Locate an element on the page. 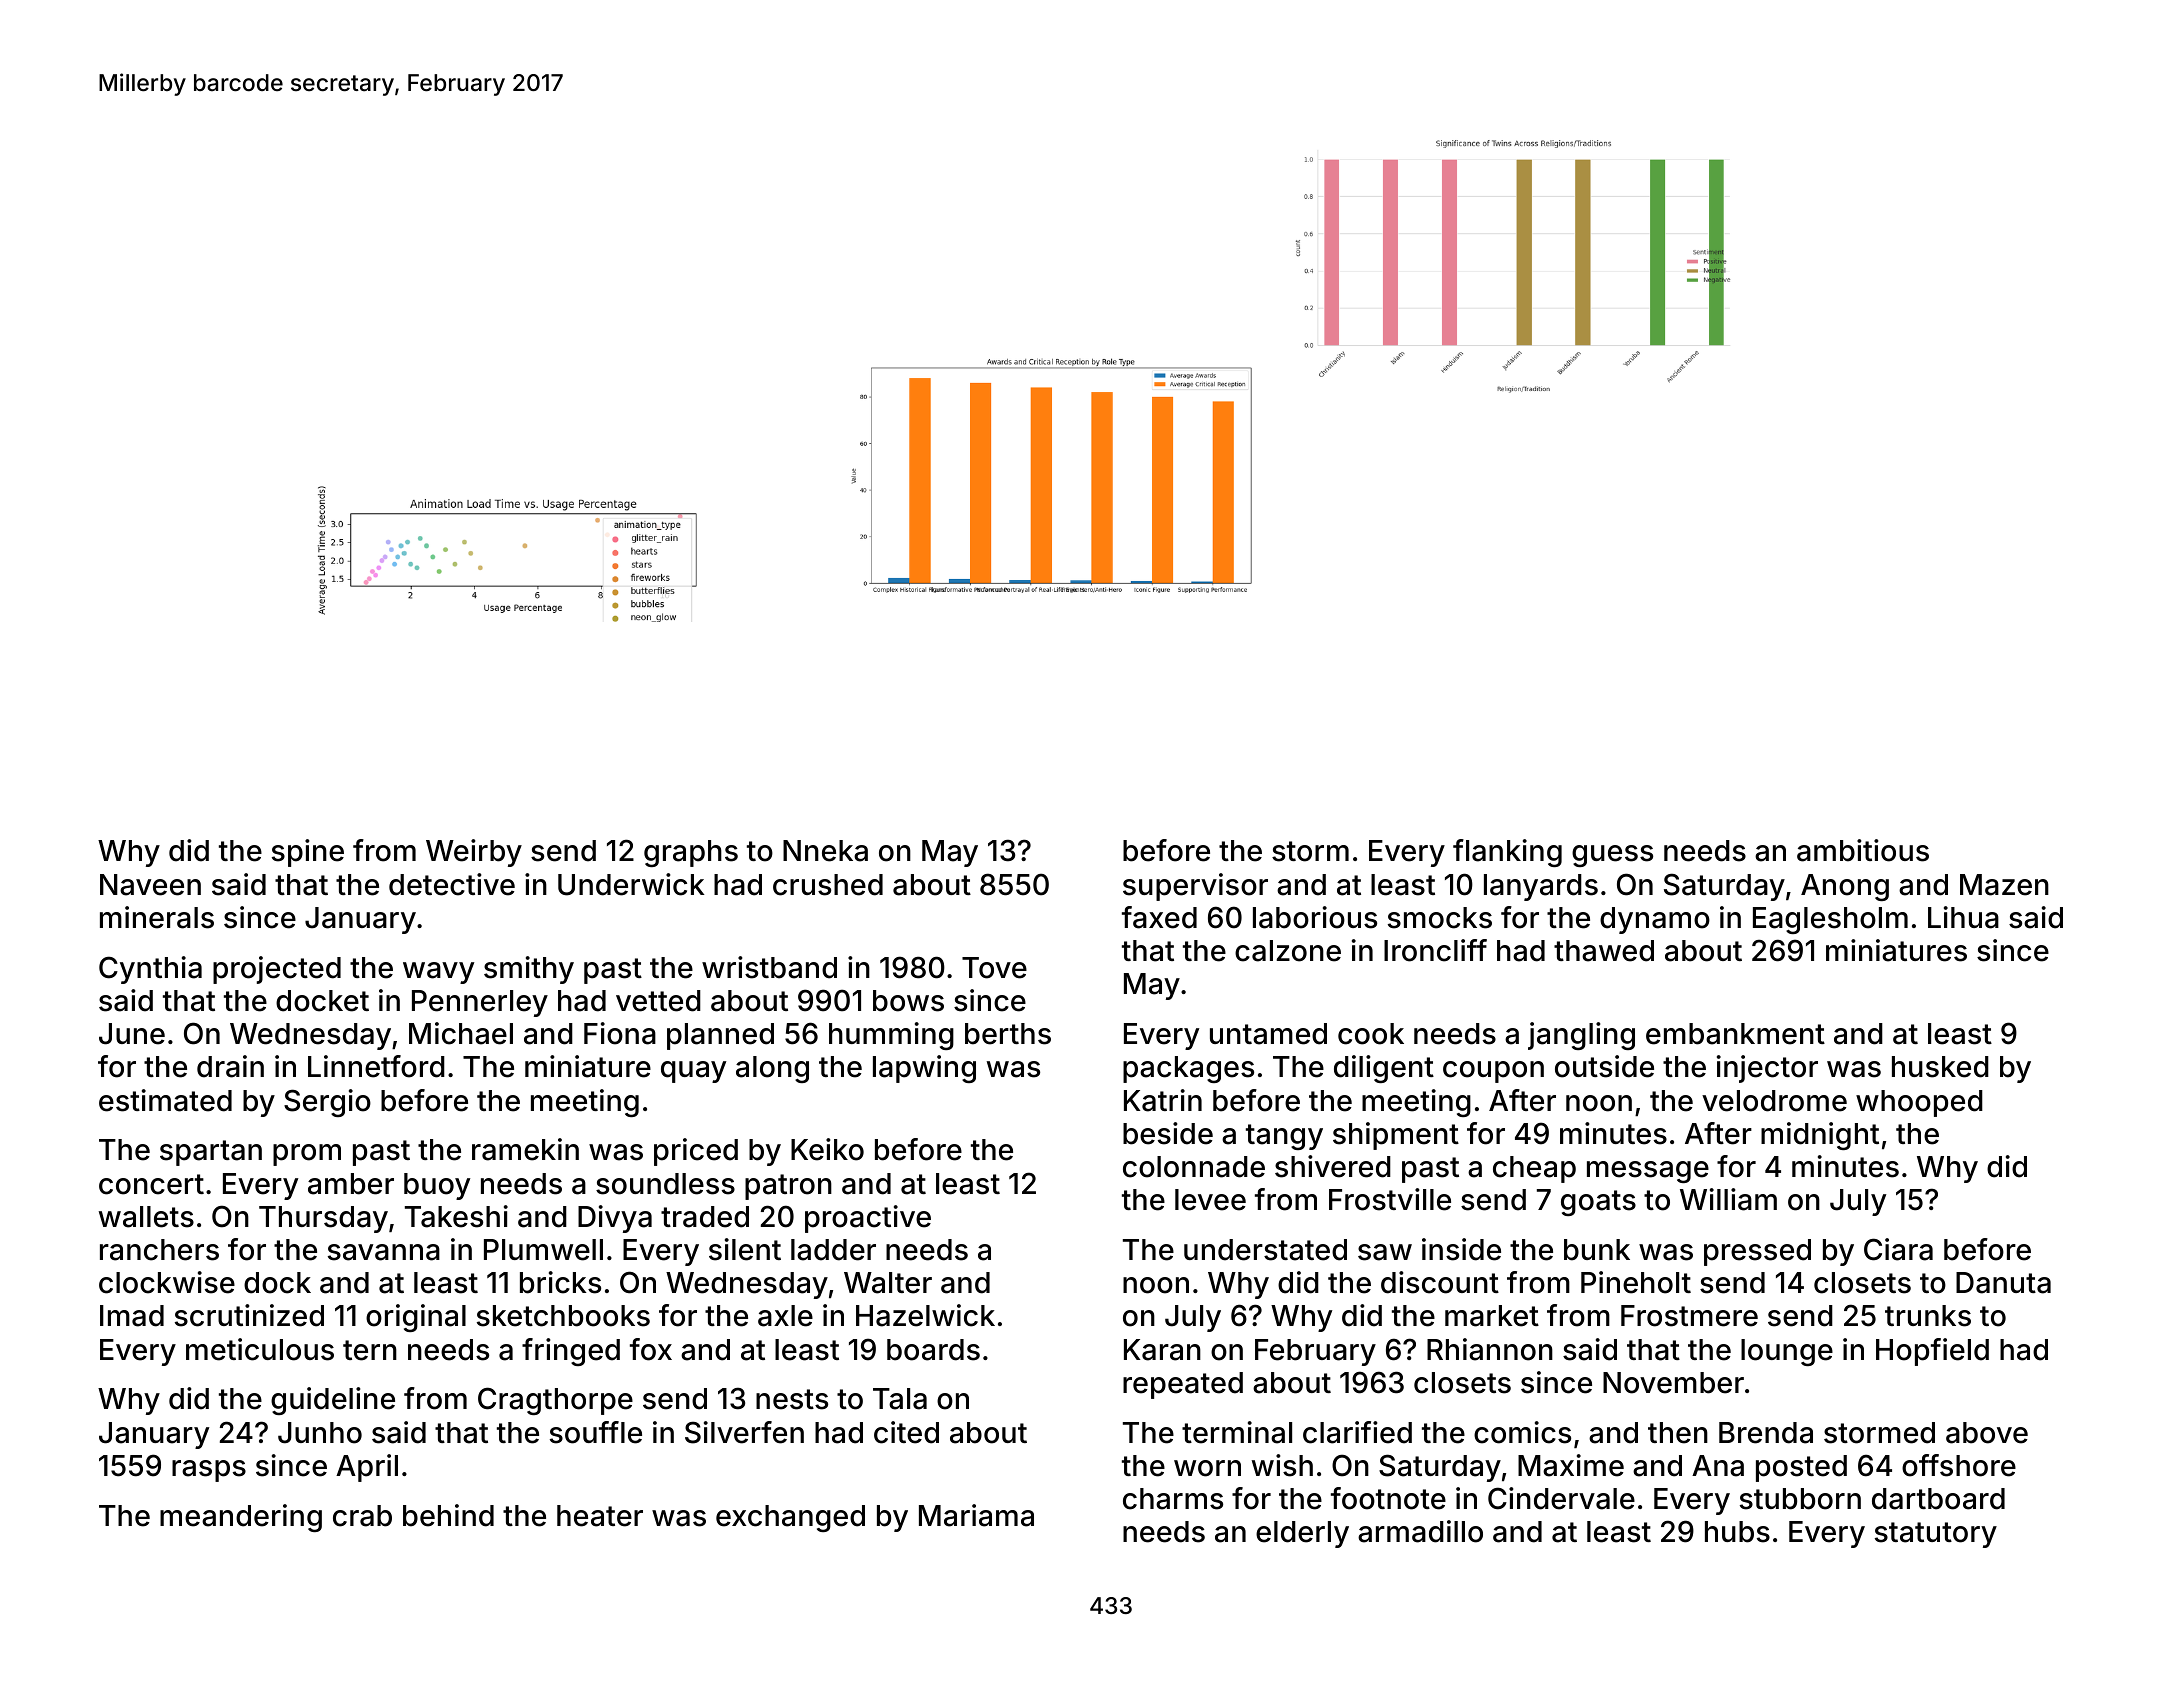  heater is located at coordinates (600, 1516).
